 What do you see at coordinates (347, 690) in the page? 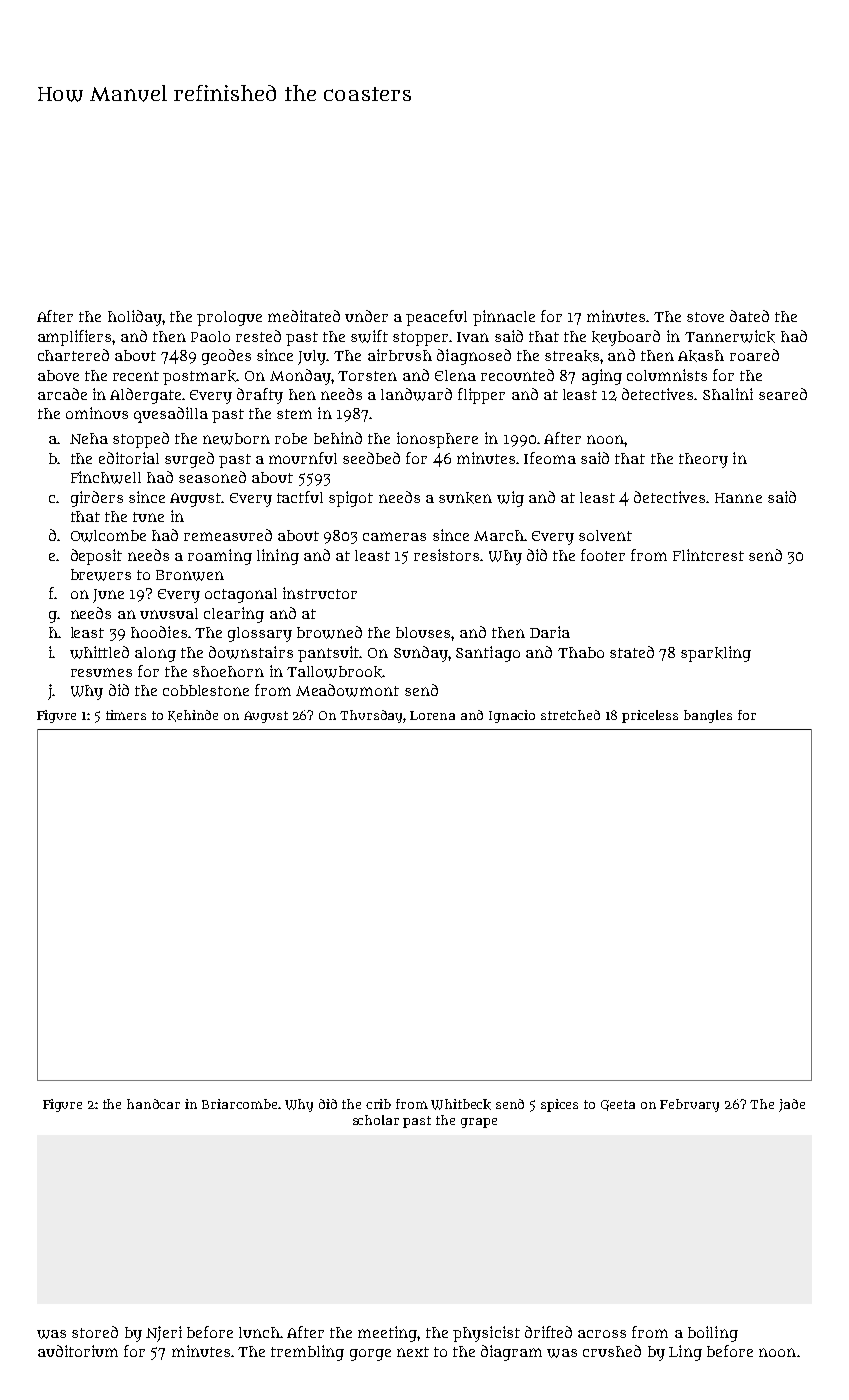
I see `Meadowmont` at bounding box center [347, 690].
